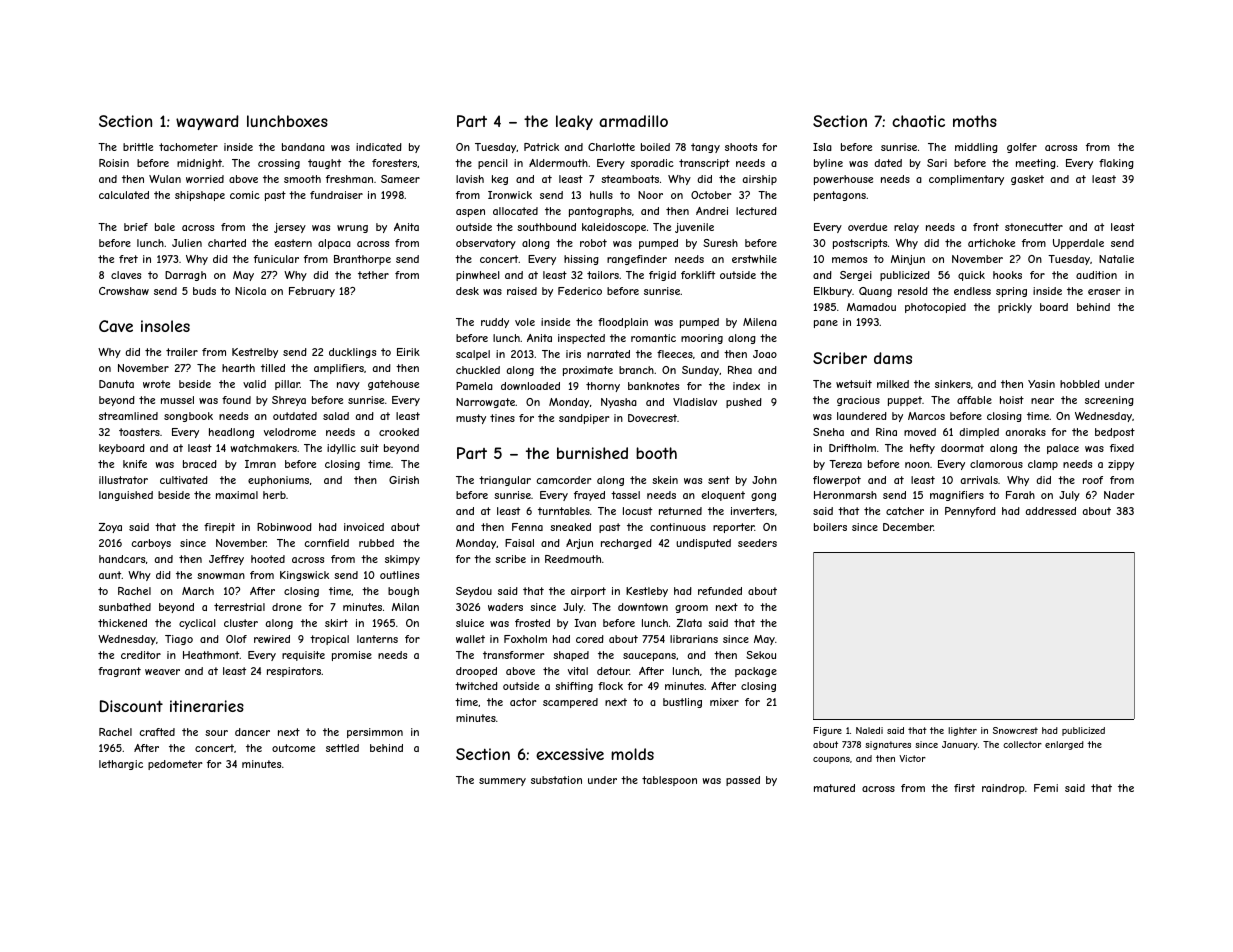 The width and height of the screenshot is (1233, 952). I want to click on Shreya, so click(289, 401).
